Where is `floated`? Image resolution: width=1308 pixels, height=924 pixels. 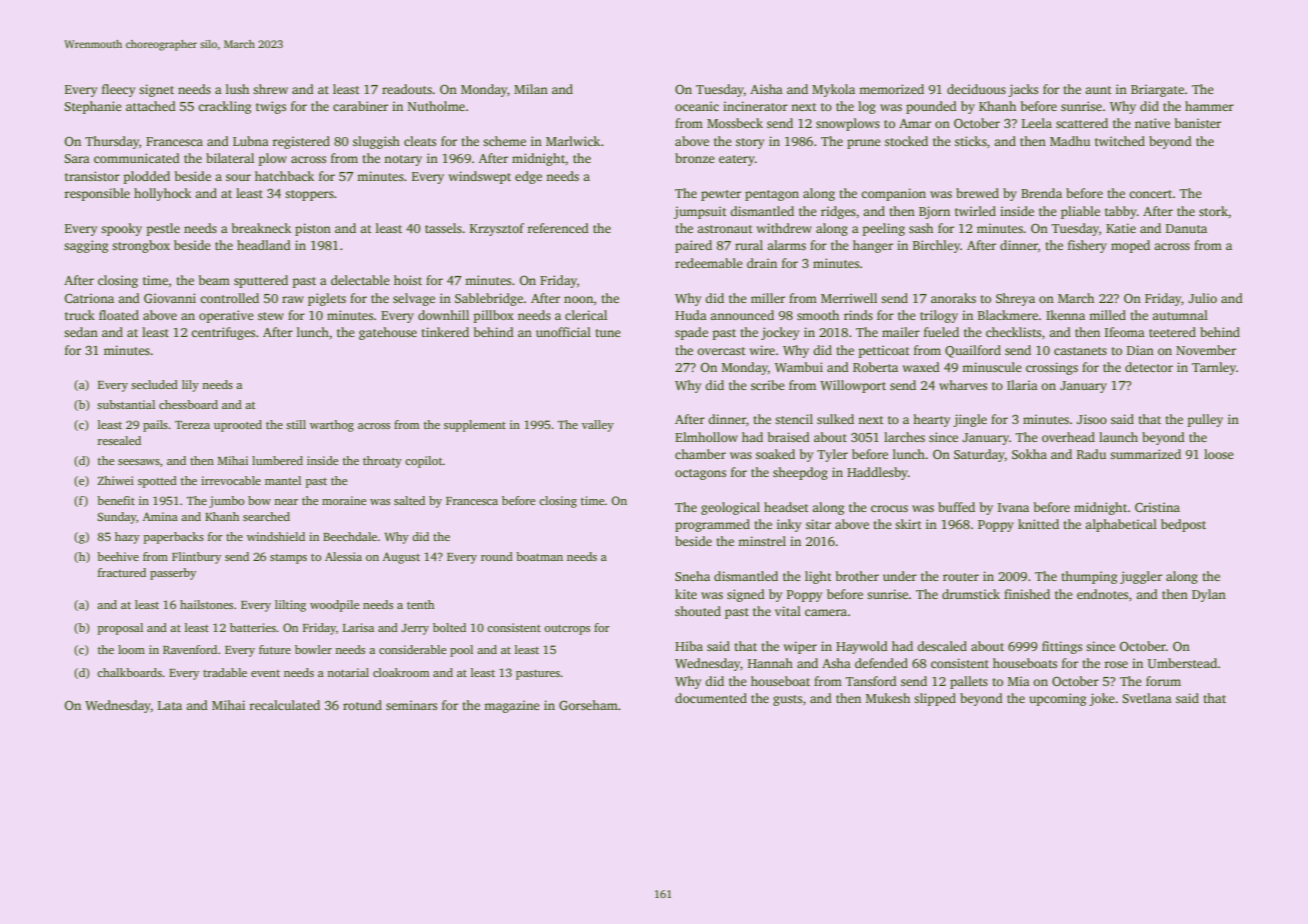 floated is located at coordinates (119, 315).
